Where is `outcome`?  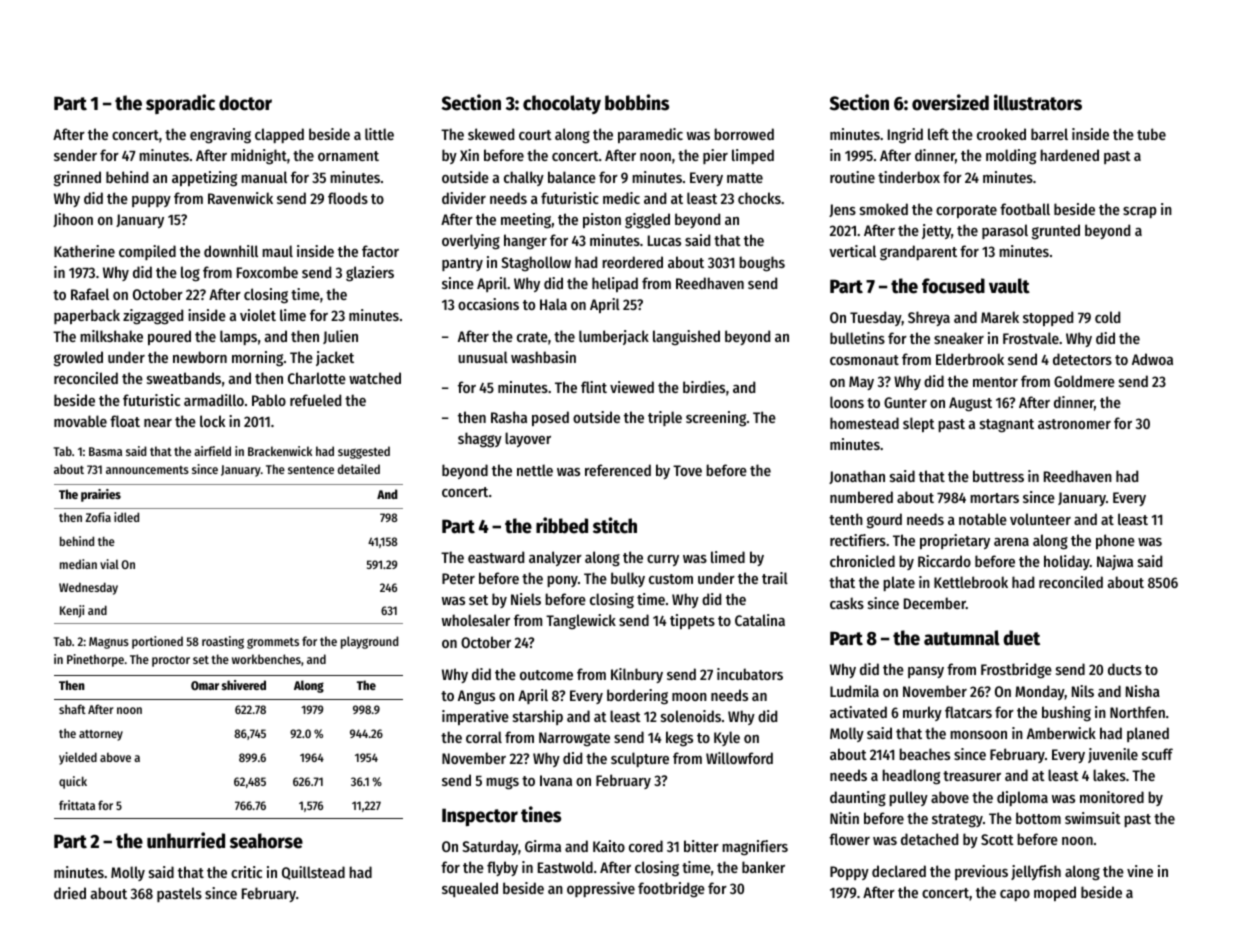 outcome is located at coordinates (546, 675).
